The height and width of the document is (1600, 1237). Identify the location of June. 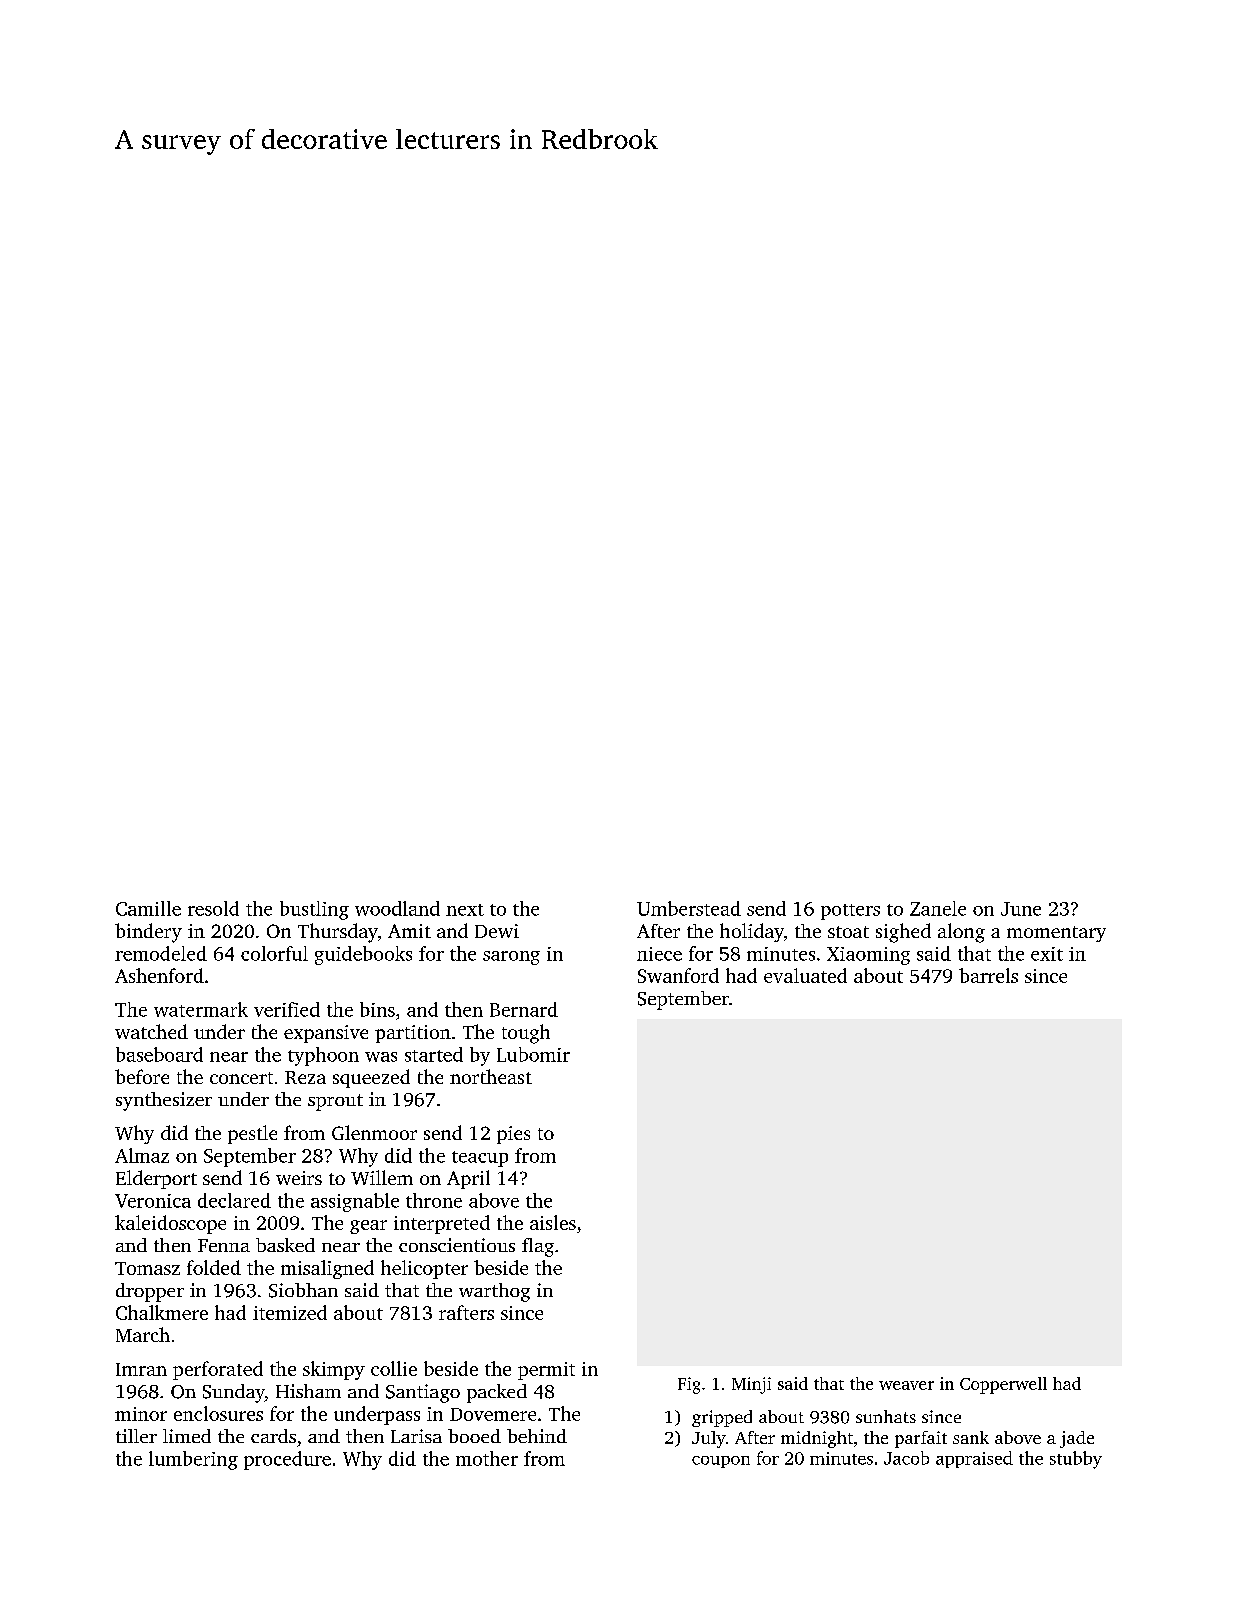
(1021, 909).
